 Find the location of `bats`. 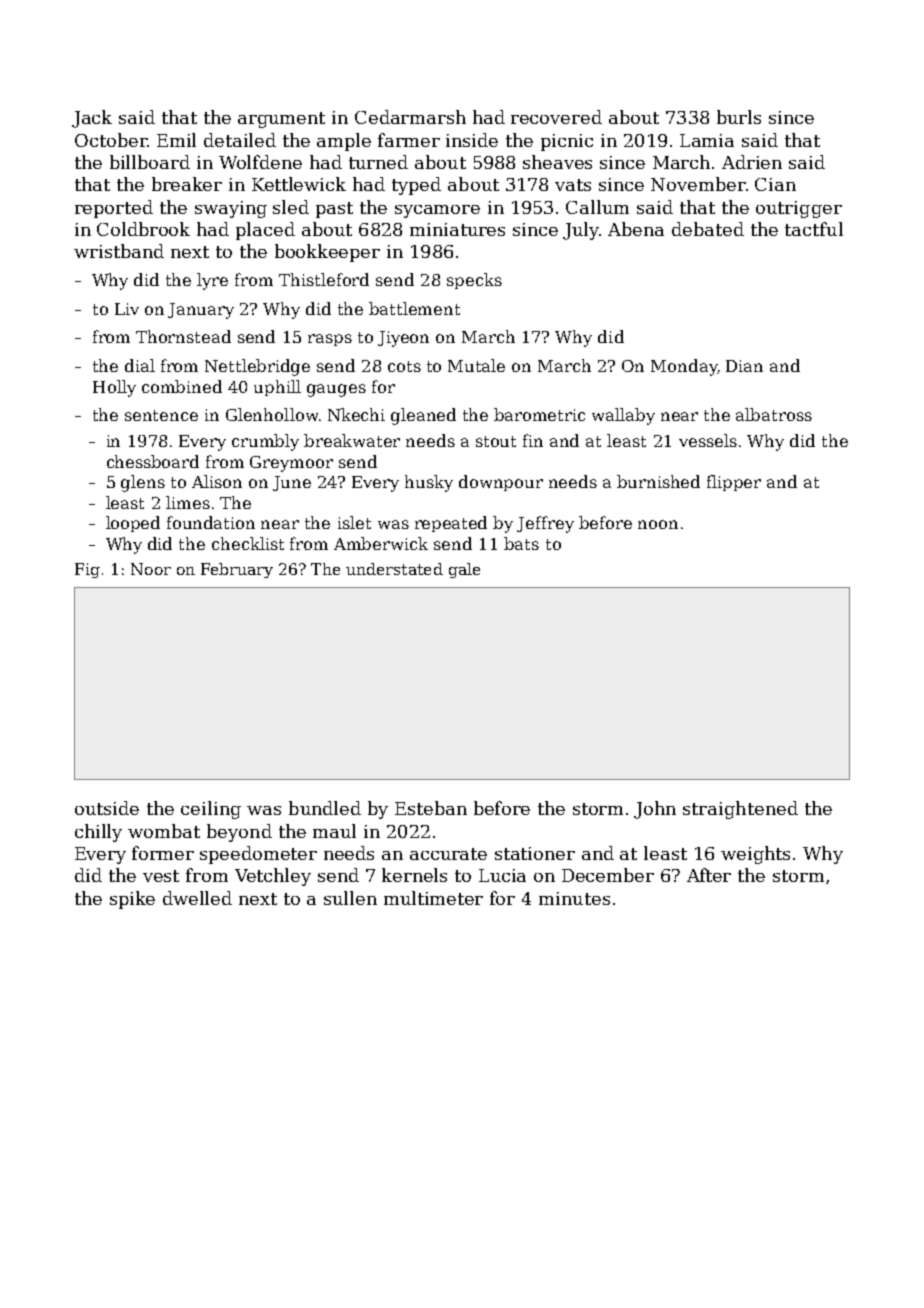

bats is located at coordinates (521, 543).
